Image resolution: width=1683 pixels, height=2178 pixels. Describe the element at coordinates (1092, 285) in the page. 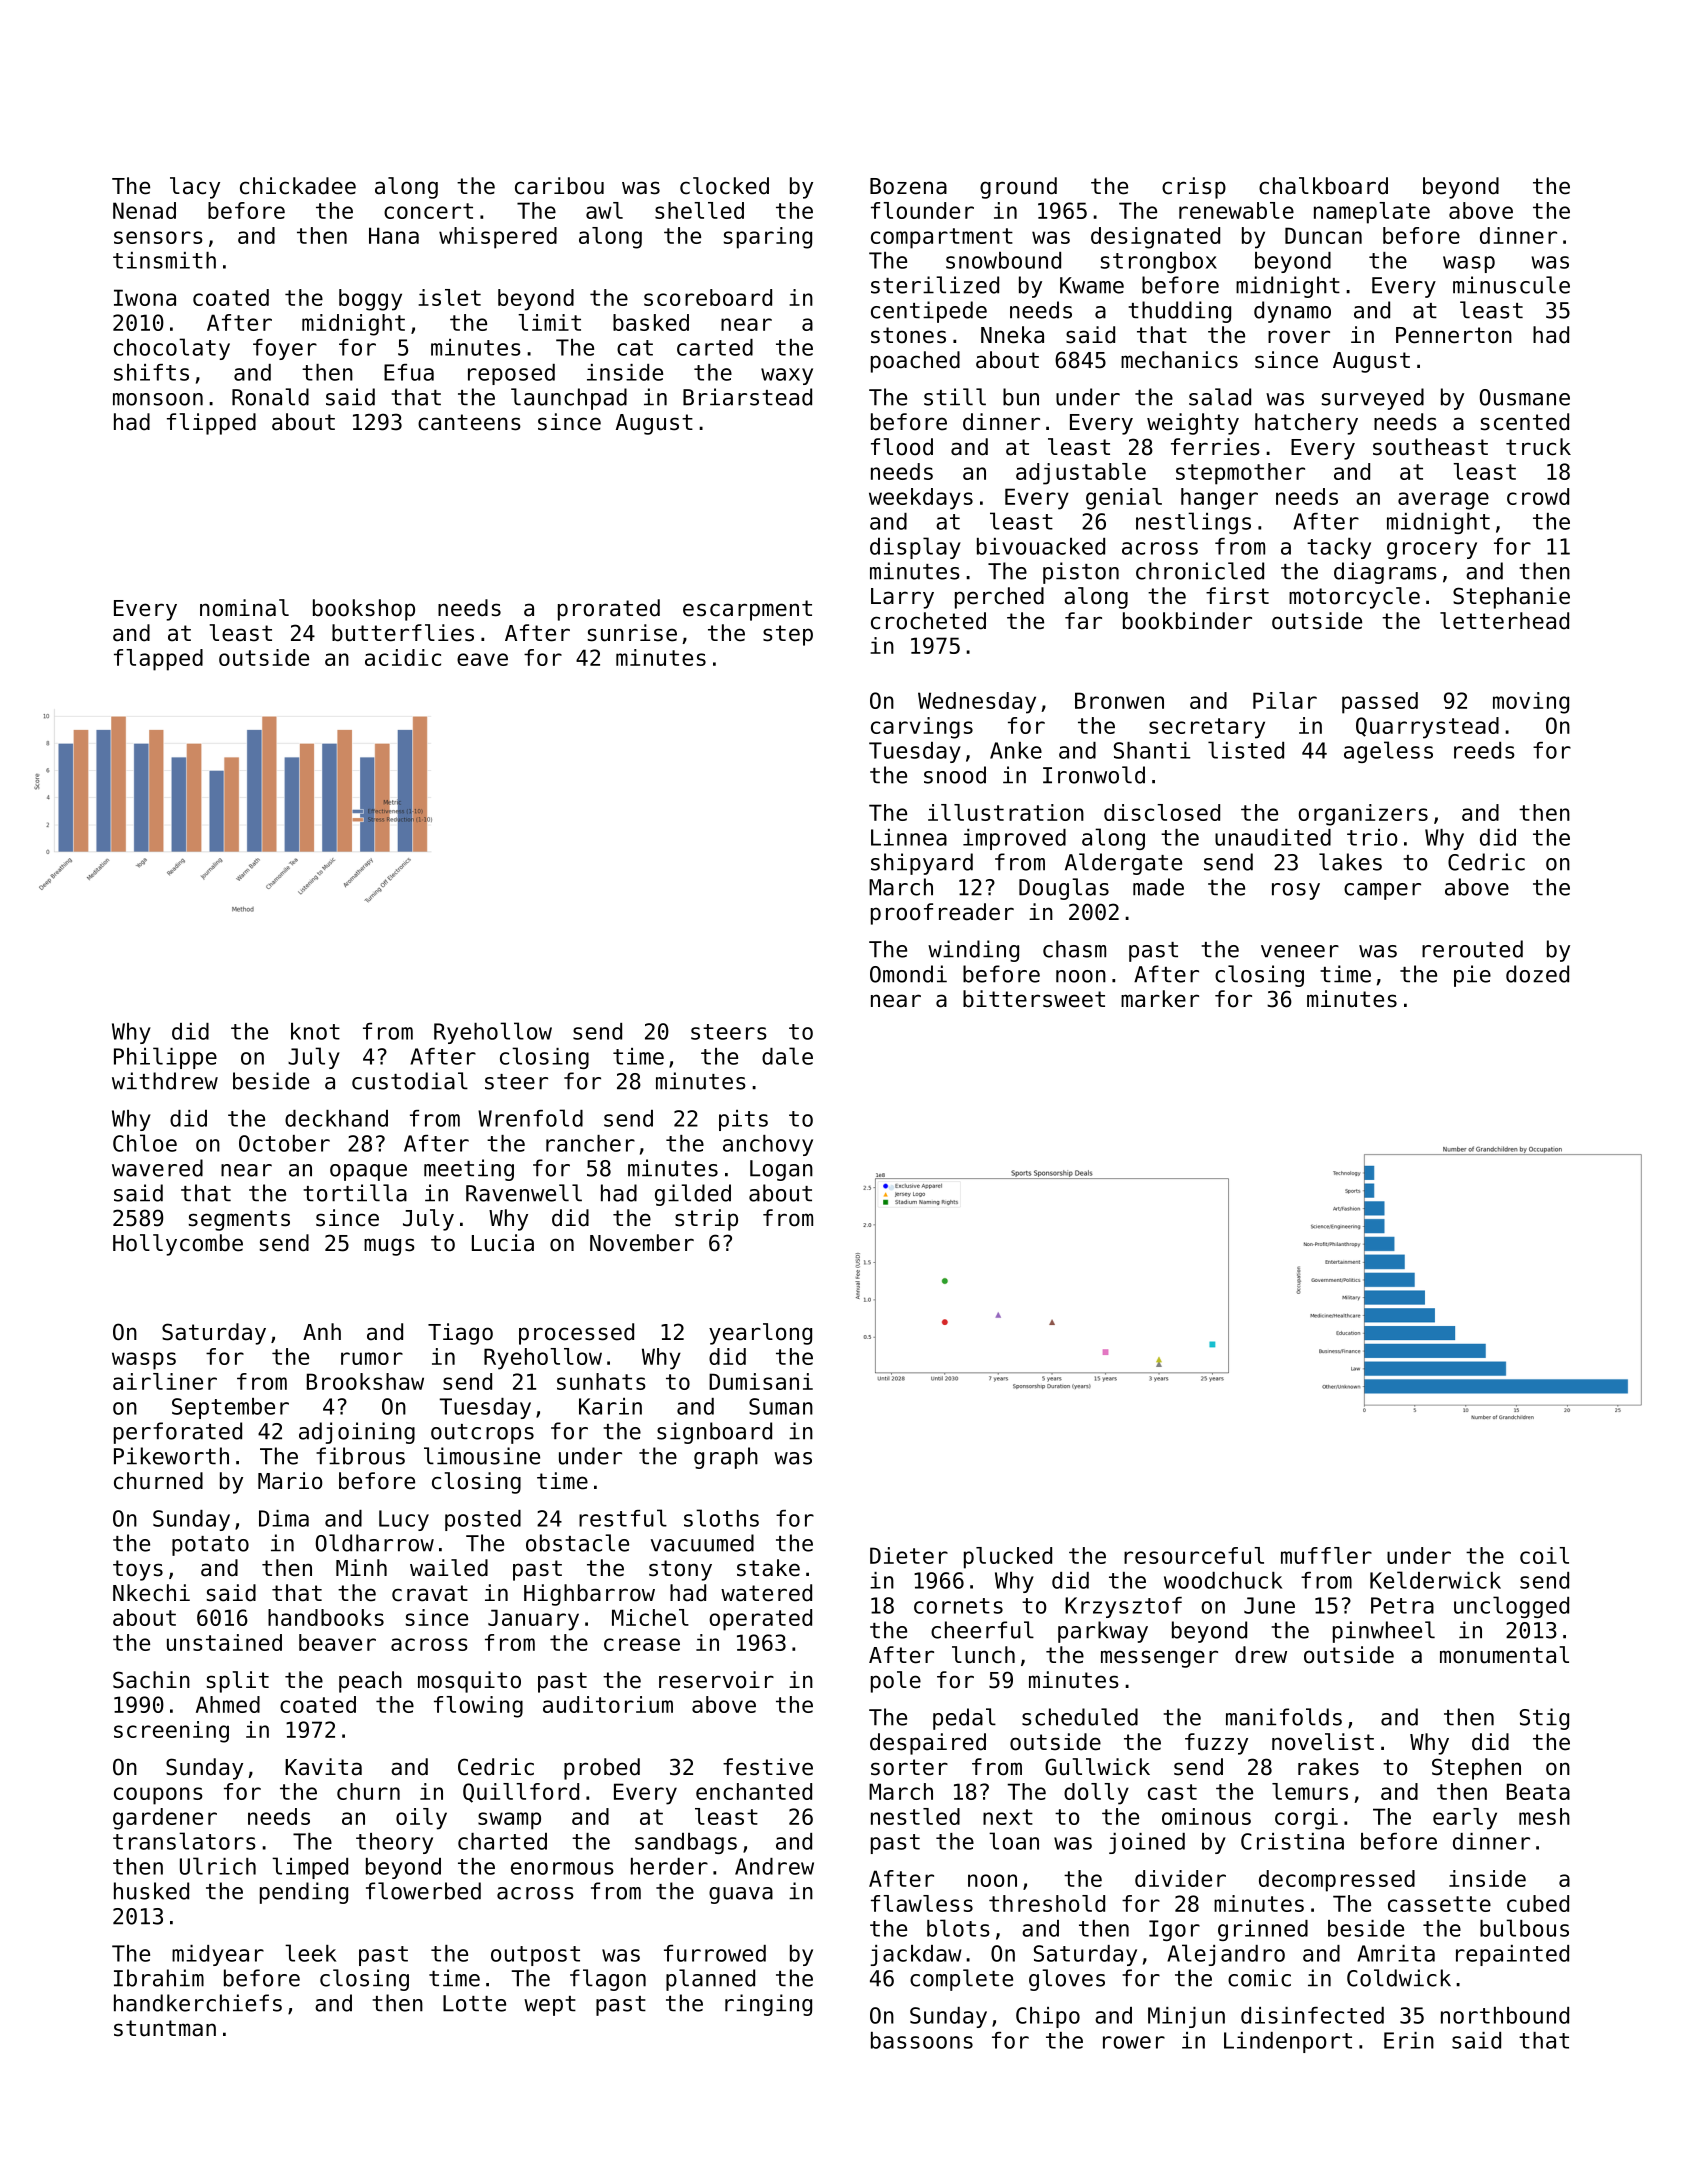

I see `Kwame` at that location.
